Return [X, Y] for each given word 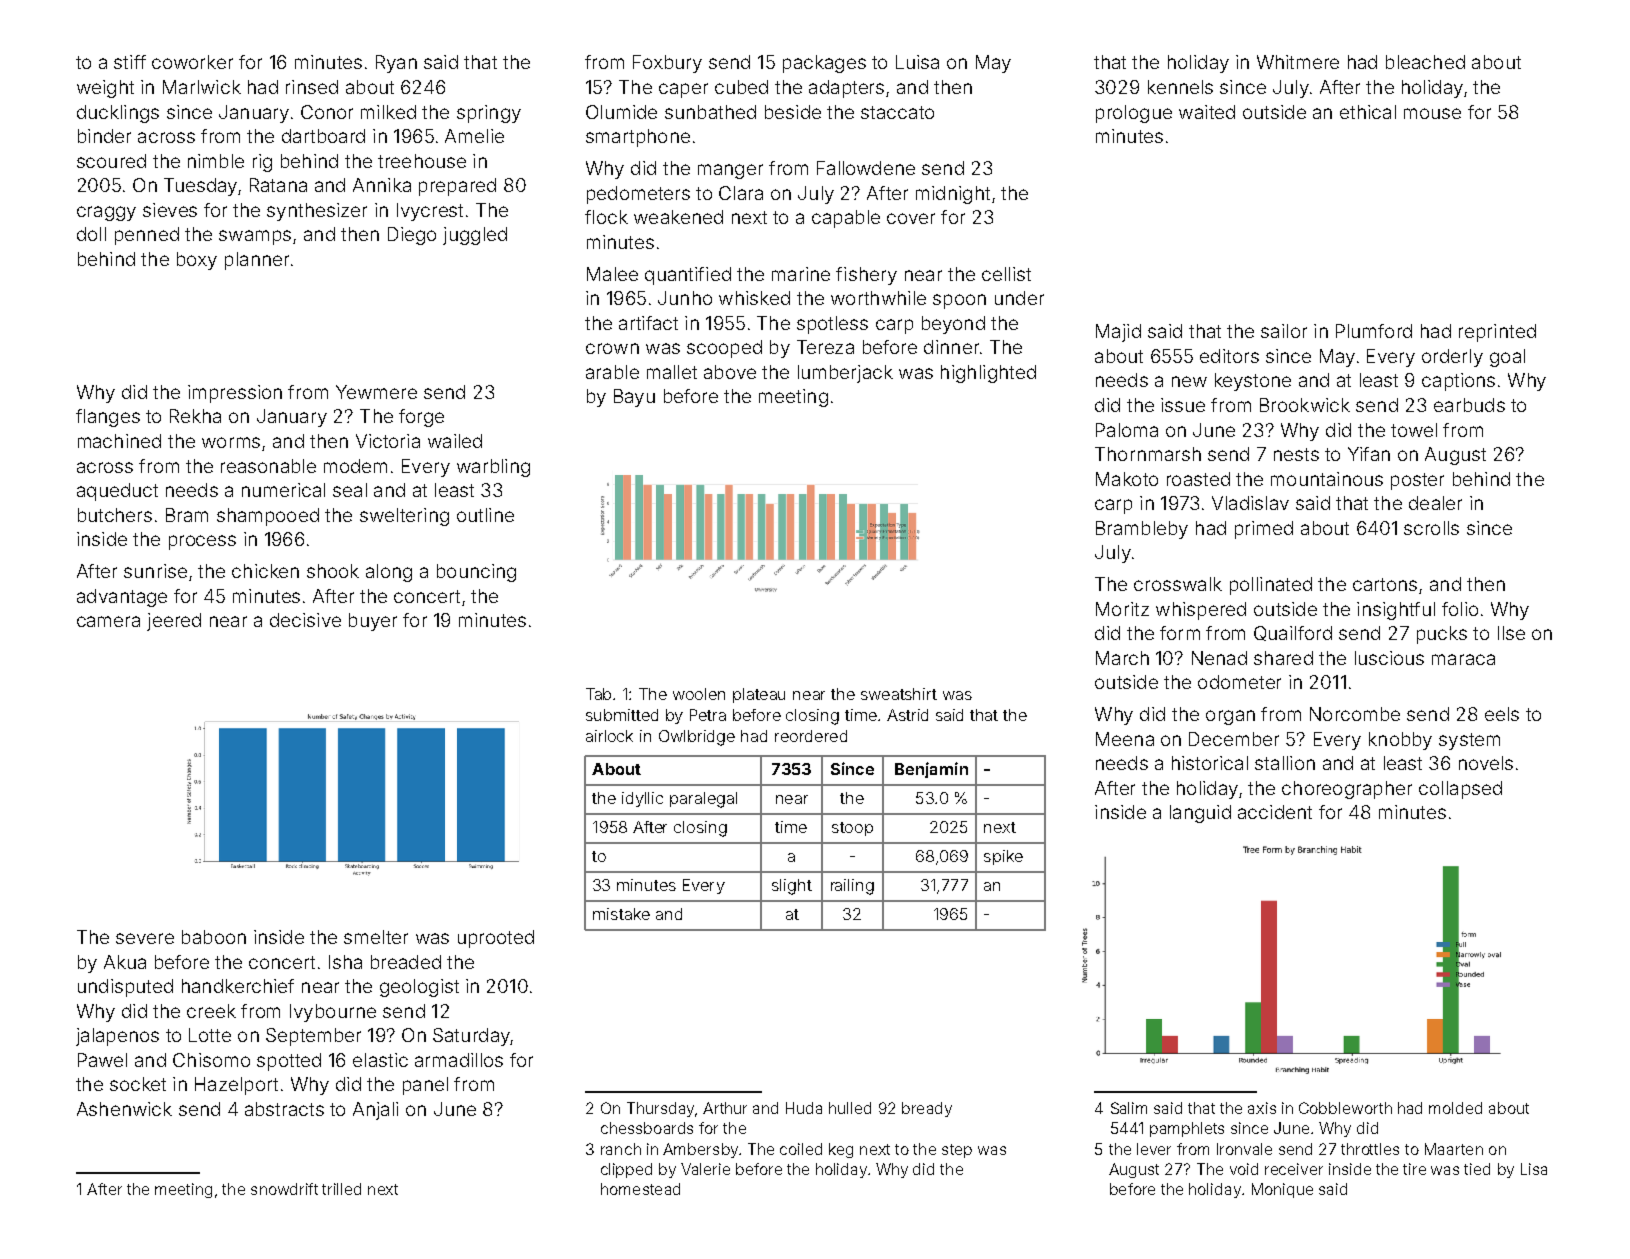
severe [145, 938]
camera [108, 621]
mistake [621, 914]
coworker [192, 62]
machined [119, 441]
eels [1502, 714]
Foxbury [667, 64]
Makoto [1127, 479]
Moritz [1122, 609]
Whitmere [1298, 62]
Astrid [907, 715]
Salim [1129, 1108]
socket [138, 1084]
